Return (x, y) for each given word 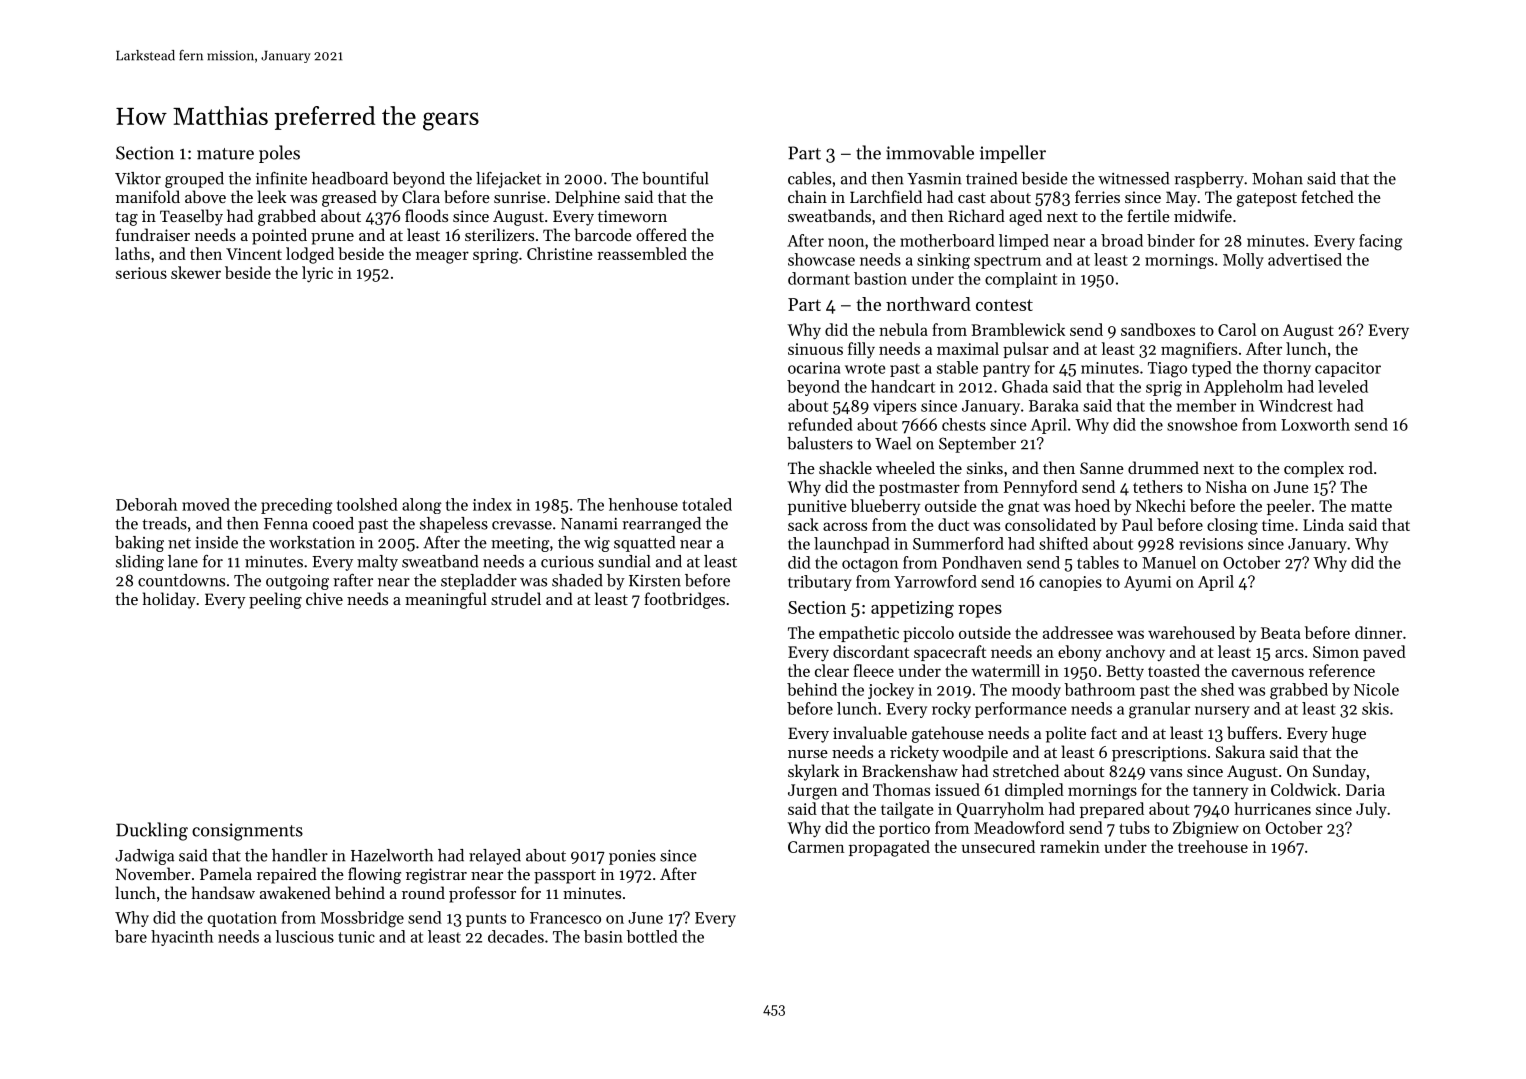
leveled (1343, 386)
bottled (652, 936)
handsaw (223, 892)
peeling (275, 600)
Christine (559, 253)
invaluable (870, 732)
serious (141, 273)
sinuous (815, 349)
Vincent (254, 254)
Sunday (1339, 772)
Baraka (1053, 405)
